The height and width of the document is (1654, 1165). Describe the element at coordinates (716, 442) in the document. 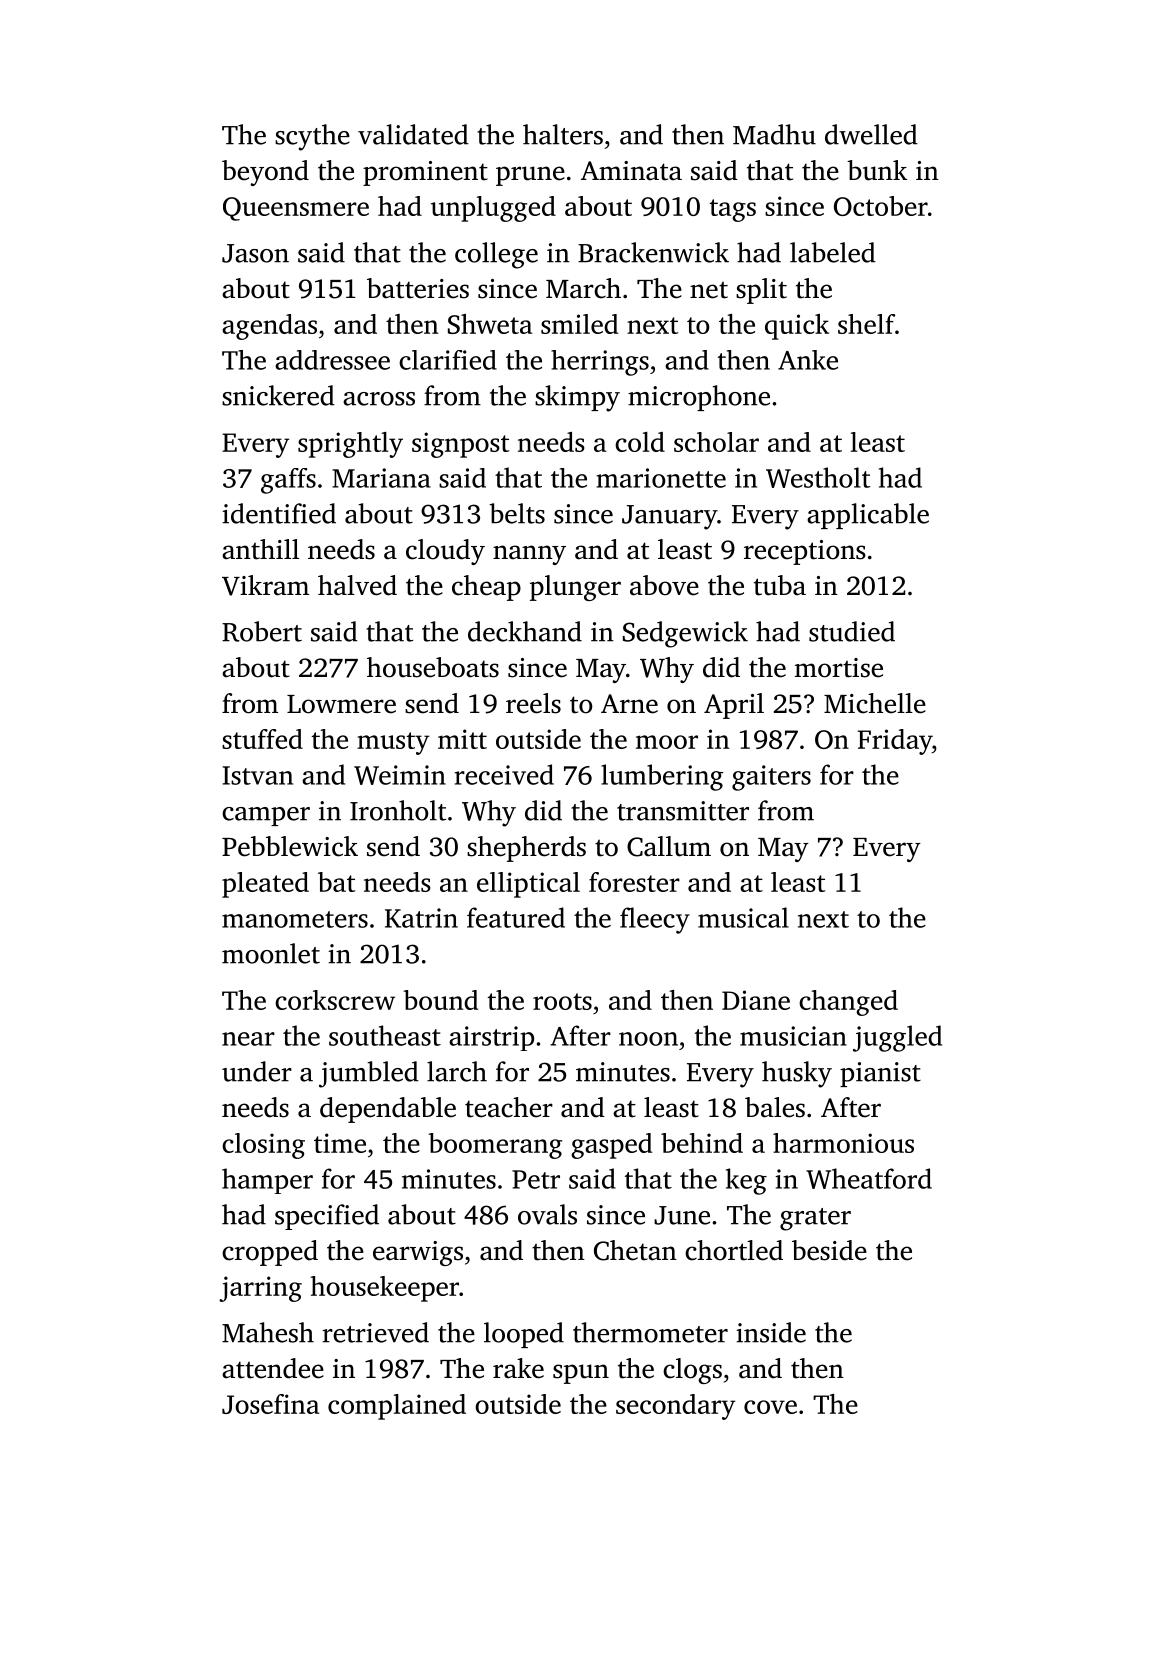

I see `scholar` at that location.
